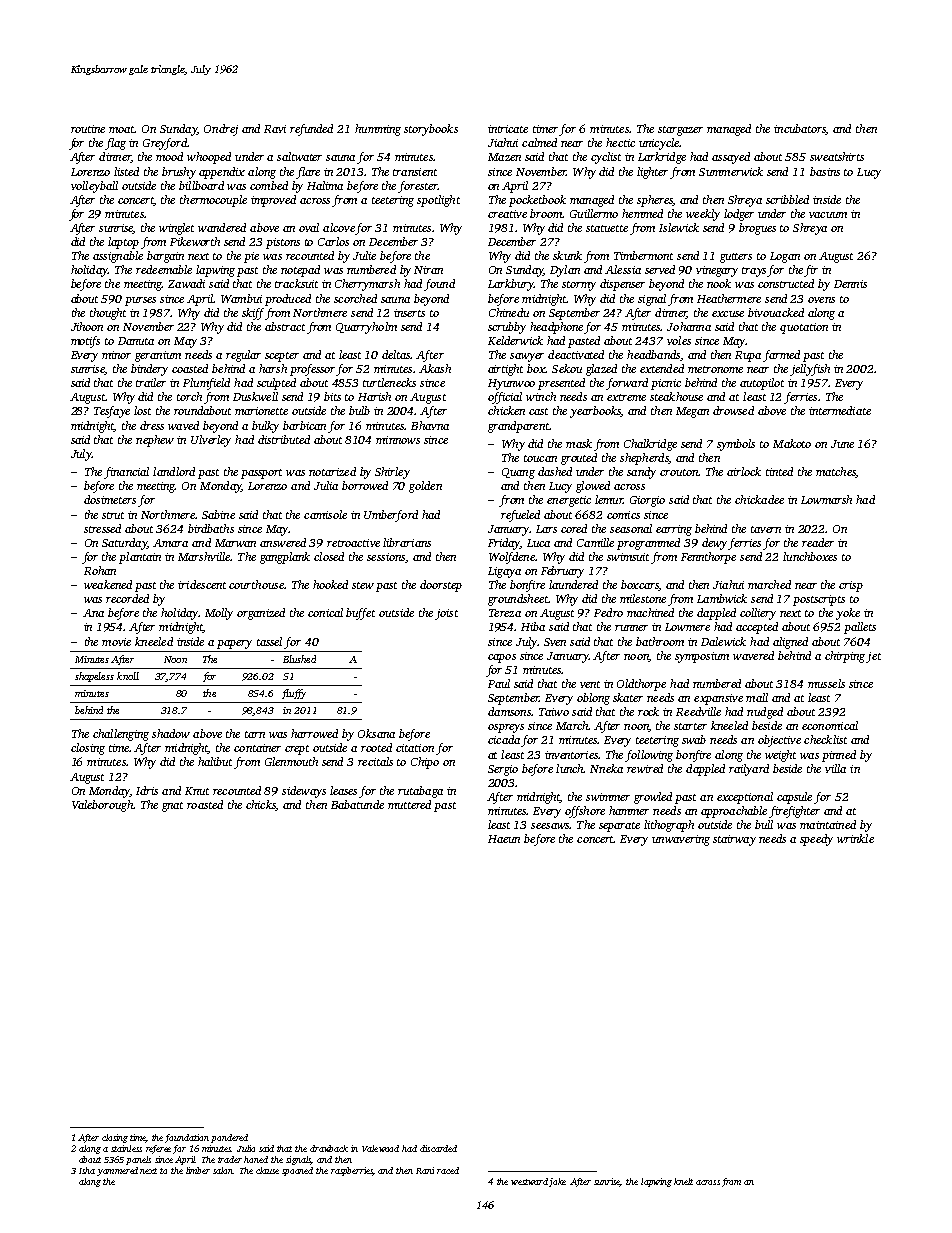 Image resolution: width=952 pixels, height=1233 pixels. What do you see at coordinates (759, 499) in the page?
I see `chickadee` at bounding box center [759, 499].
